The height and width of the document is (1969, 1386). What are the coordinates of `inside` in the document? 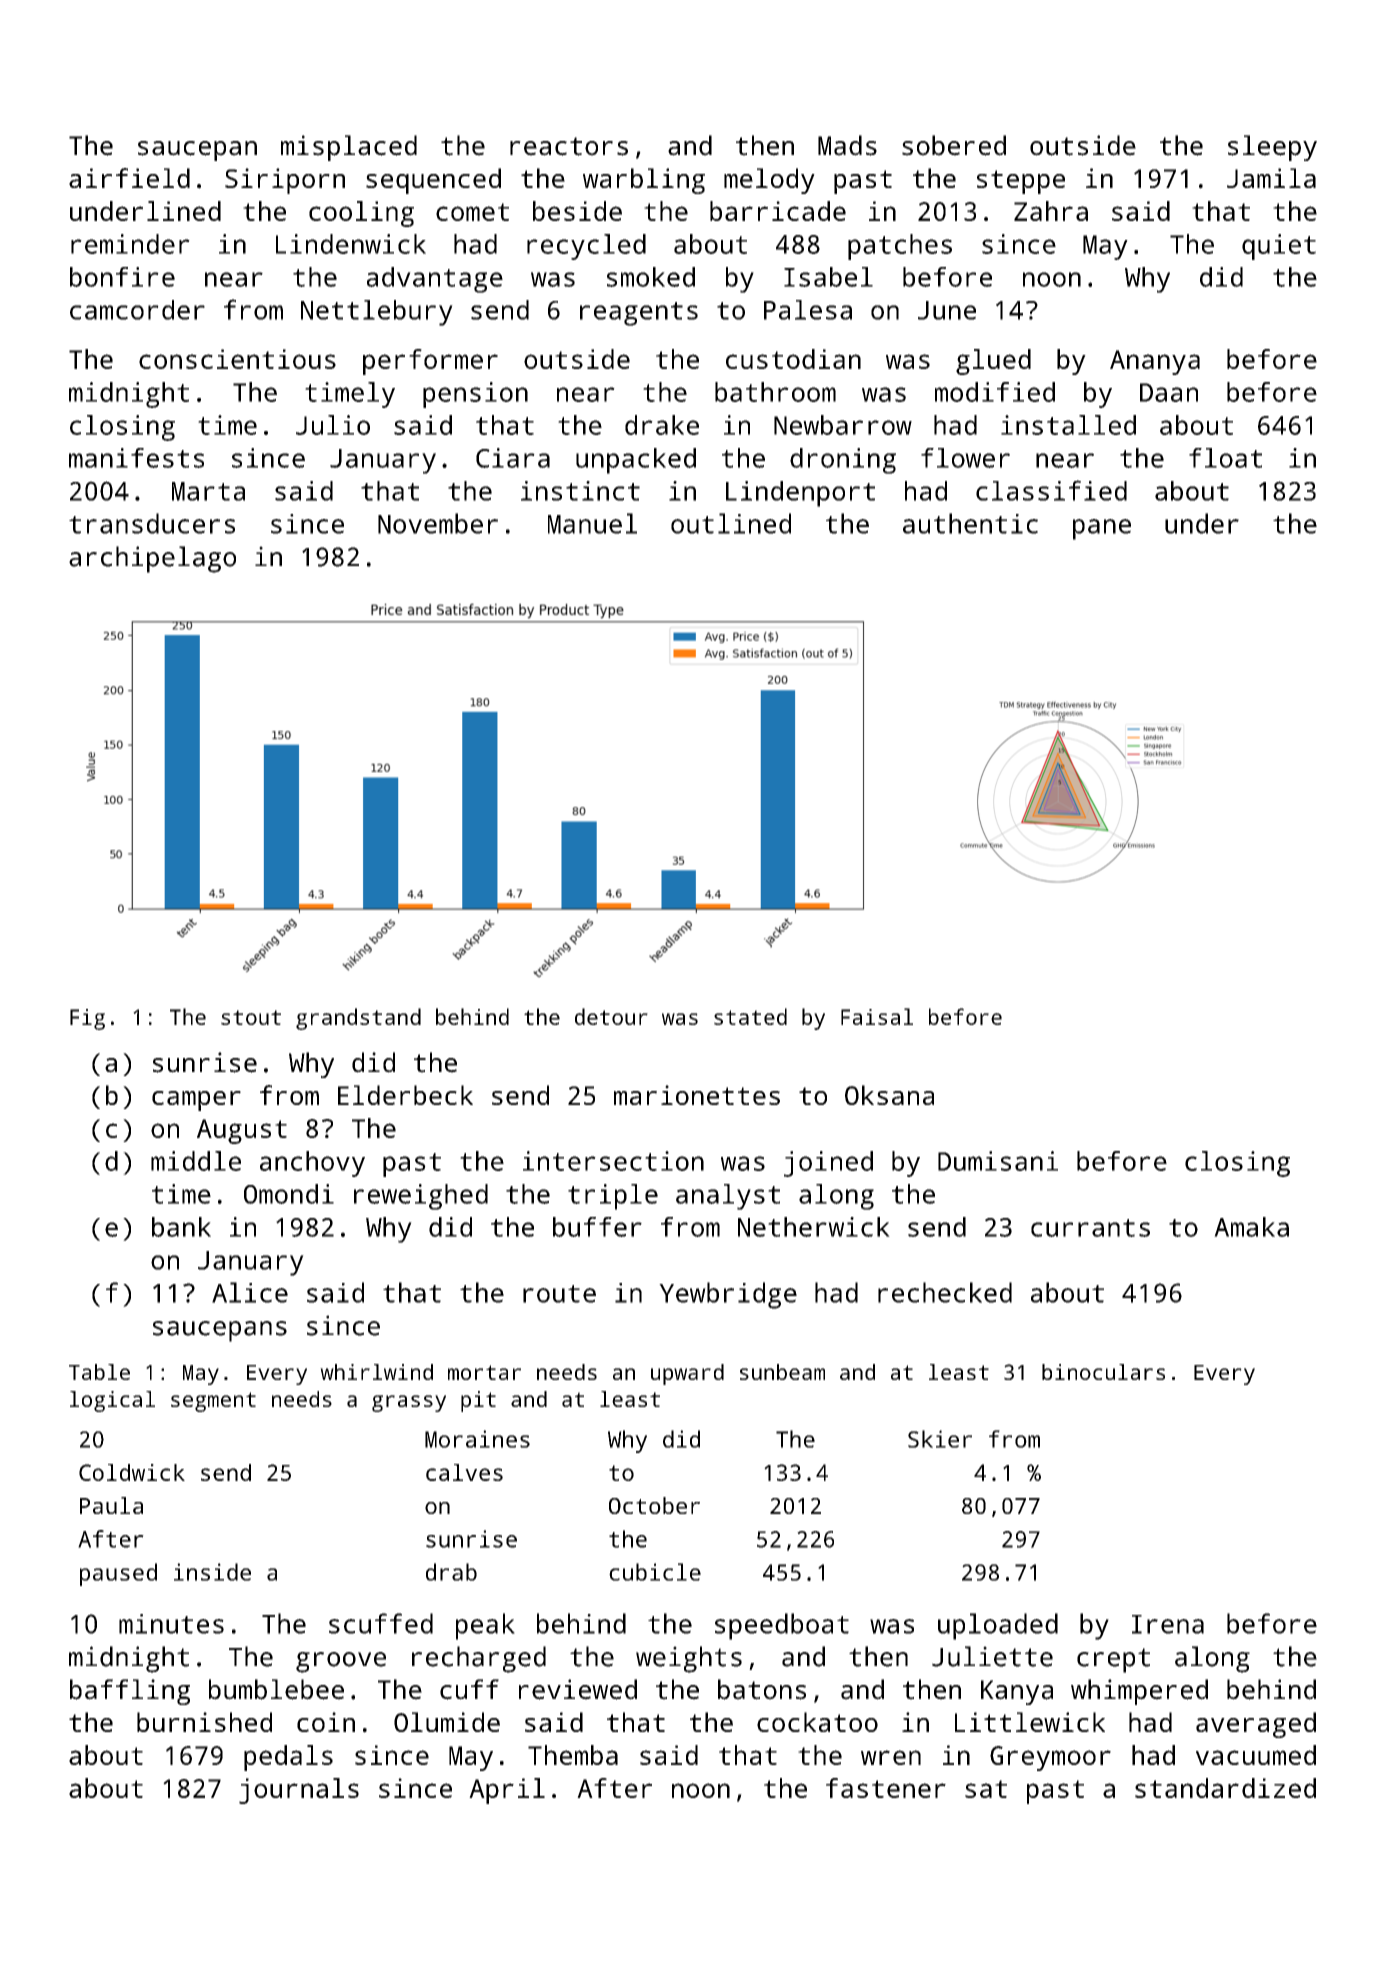 It's located at (212, 1572).
